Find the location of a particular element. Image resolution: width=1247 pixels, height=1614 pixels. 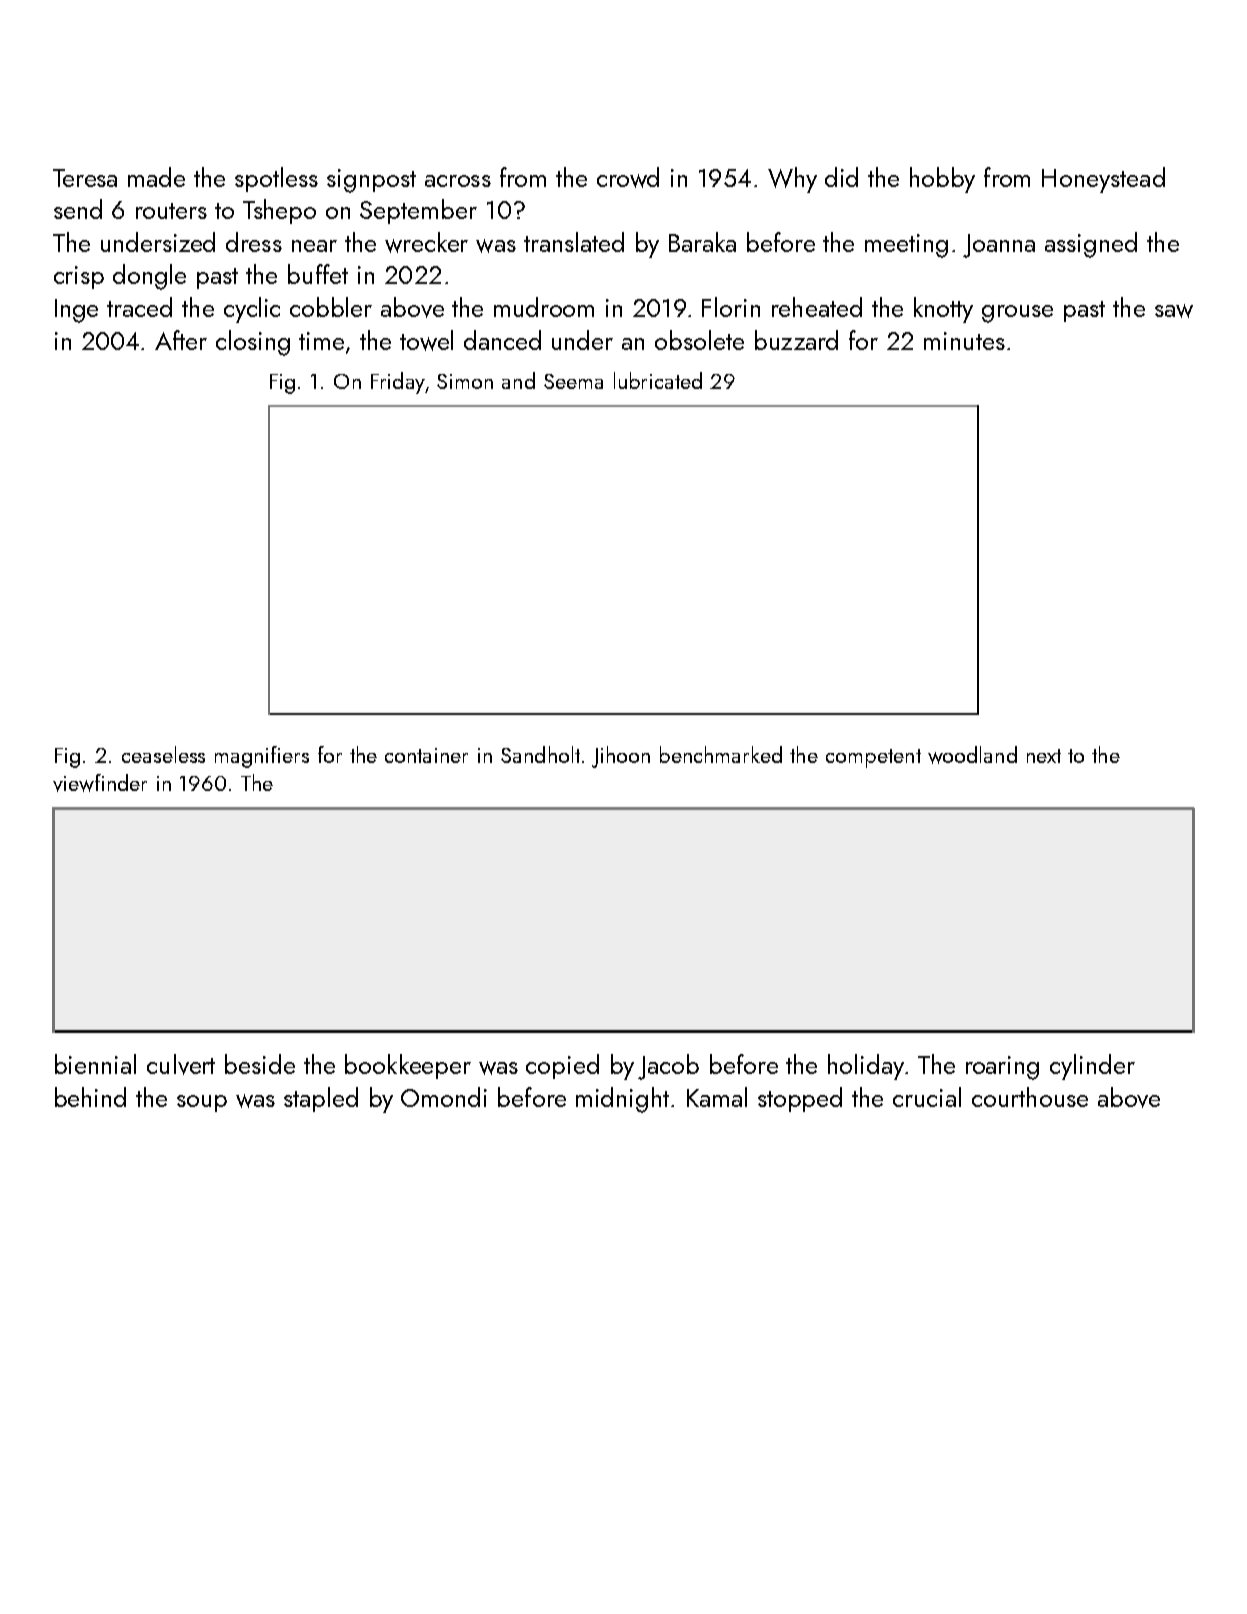

Baraka is located at coordinates (702, 242).
